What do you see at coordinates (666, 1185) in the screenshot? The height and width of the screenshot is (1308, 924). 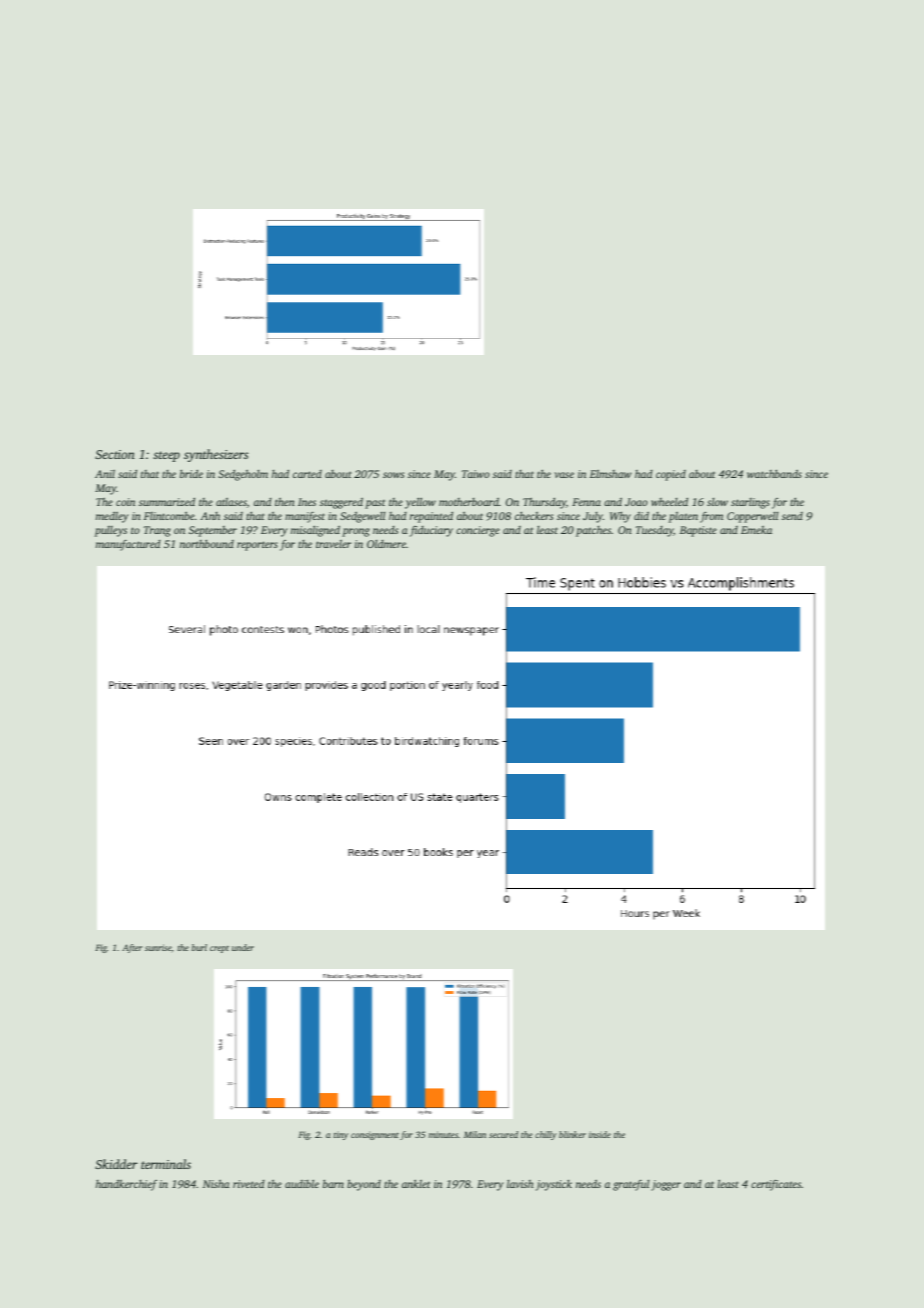 I see `jogger` at bounding box center [666, 1185].
